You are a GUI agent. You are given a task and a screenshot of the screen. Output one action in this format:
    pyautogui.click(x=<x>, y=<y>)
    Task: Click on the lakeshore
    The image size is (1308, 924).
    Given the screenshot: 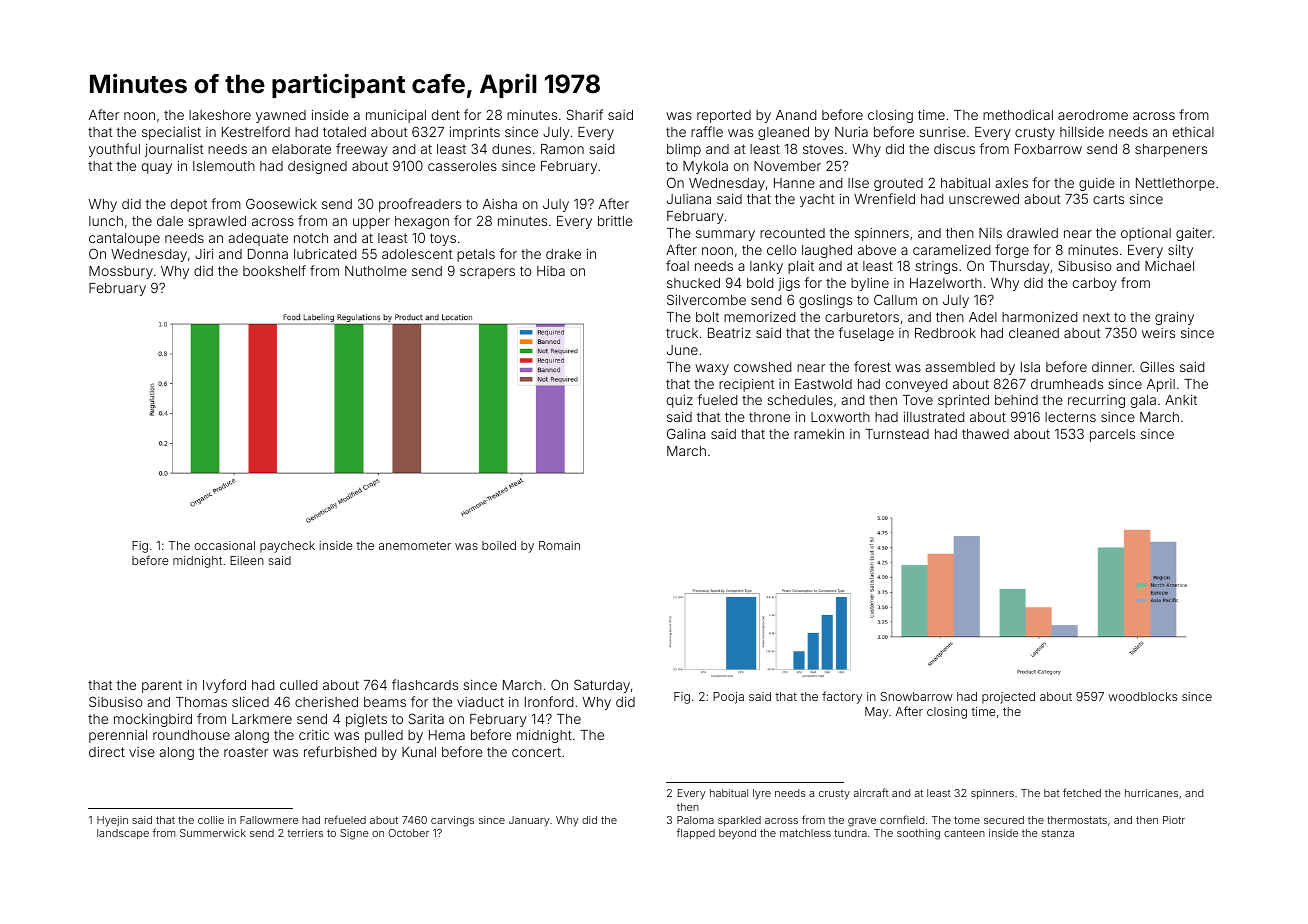 What is the action you would take?
    pyautogui.click(x=220, y=115)
